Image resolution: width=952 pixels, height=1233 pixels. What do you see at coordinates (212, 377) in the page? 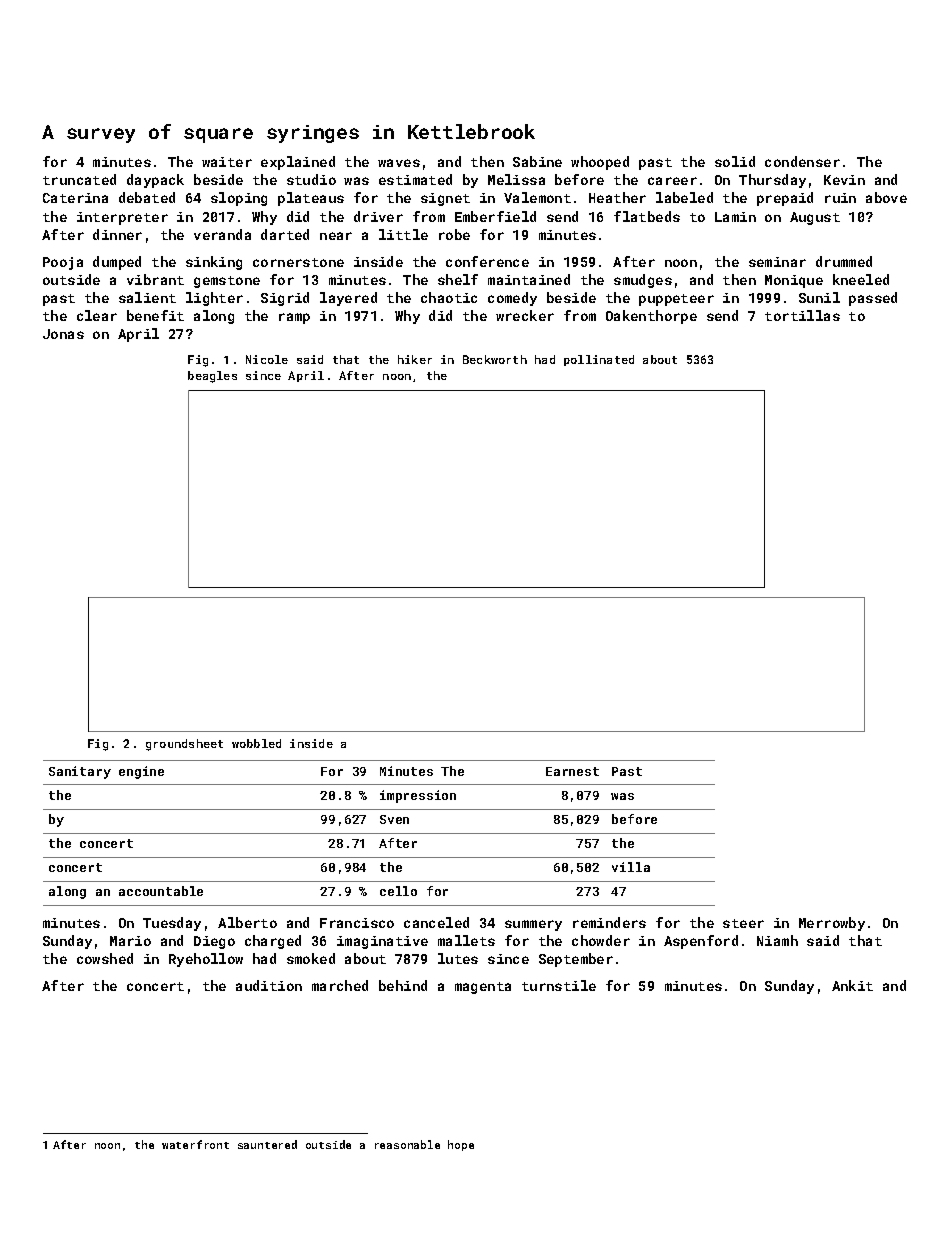
I see `beagles` at bounding box center [212, 377].
